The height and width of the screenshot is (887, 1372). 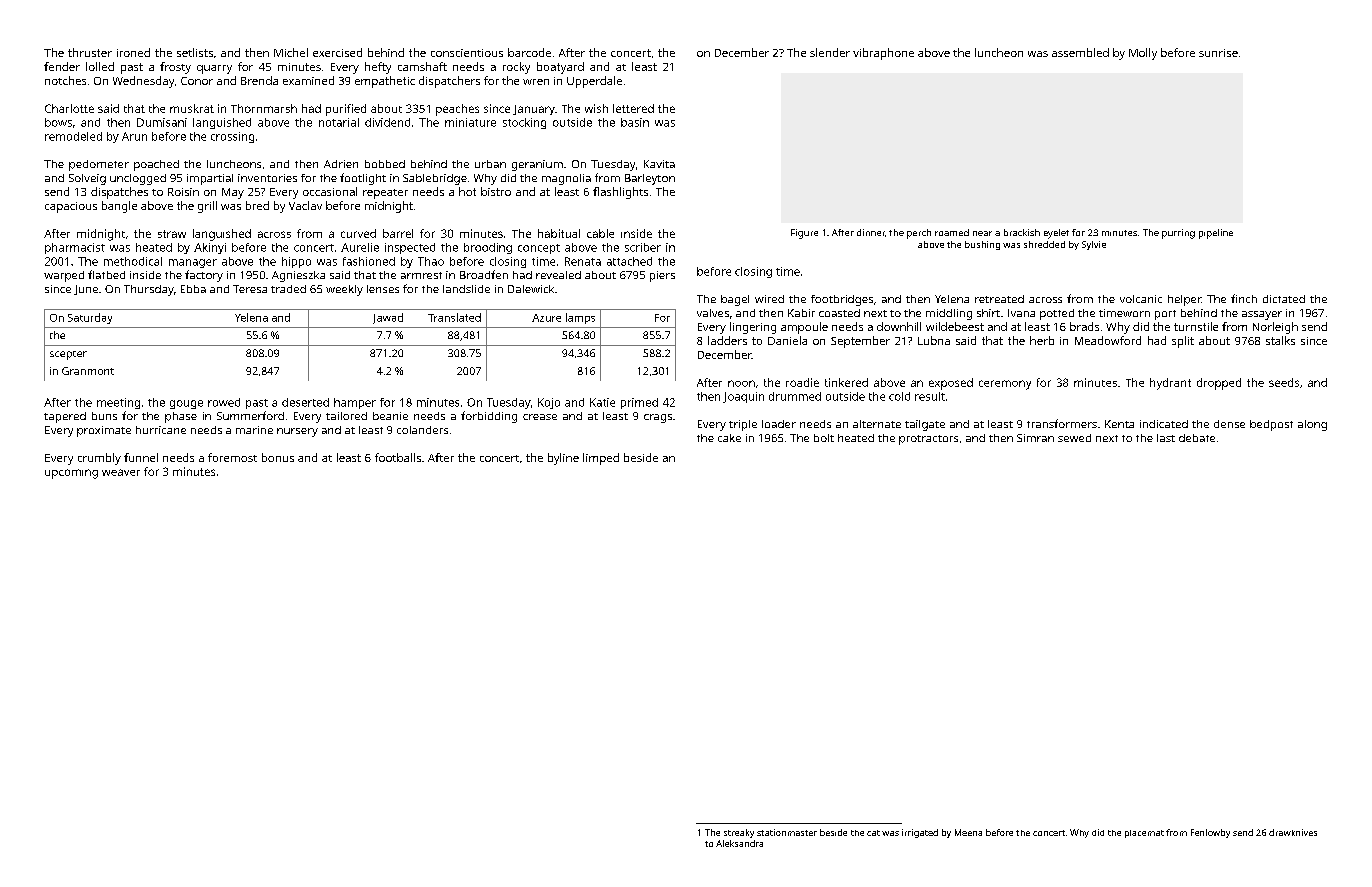 What do you see at coordinates (232, 457) in the screenshot?
I see `foremost` at bounding box center [232, 457].
